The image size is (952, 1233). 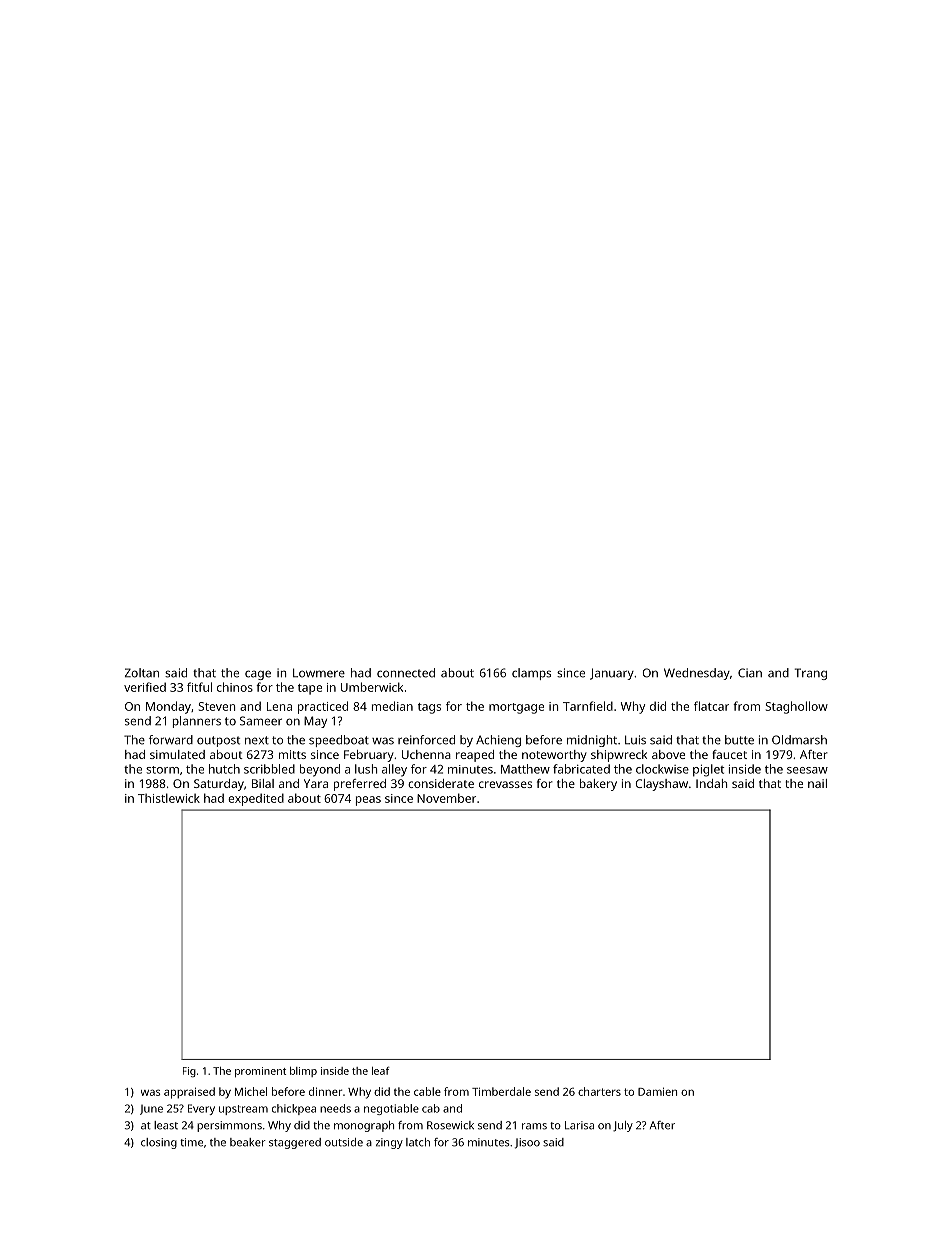 What do you see at coordinates (817, 783) in the screenshot?
I see `nail` at bounding box center [817, 783].
